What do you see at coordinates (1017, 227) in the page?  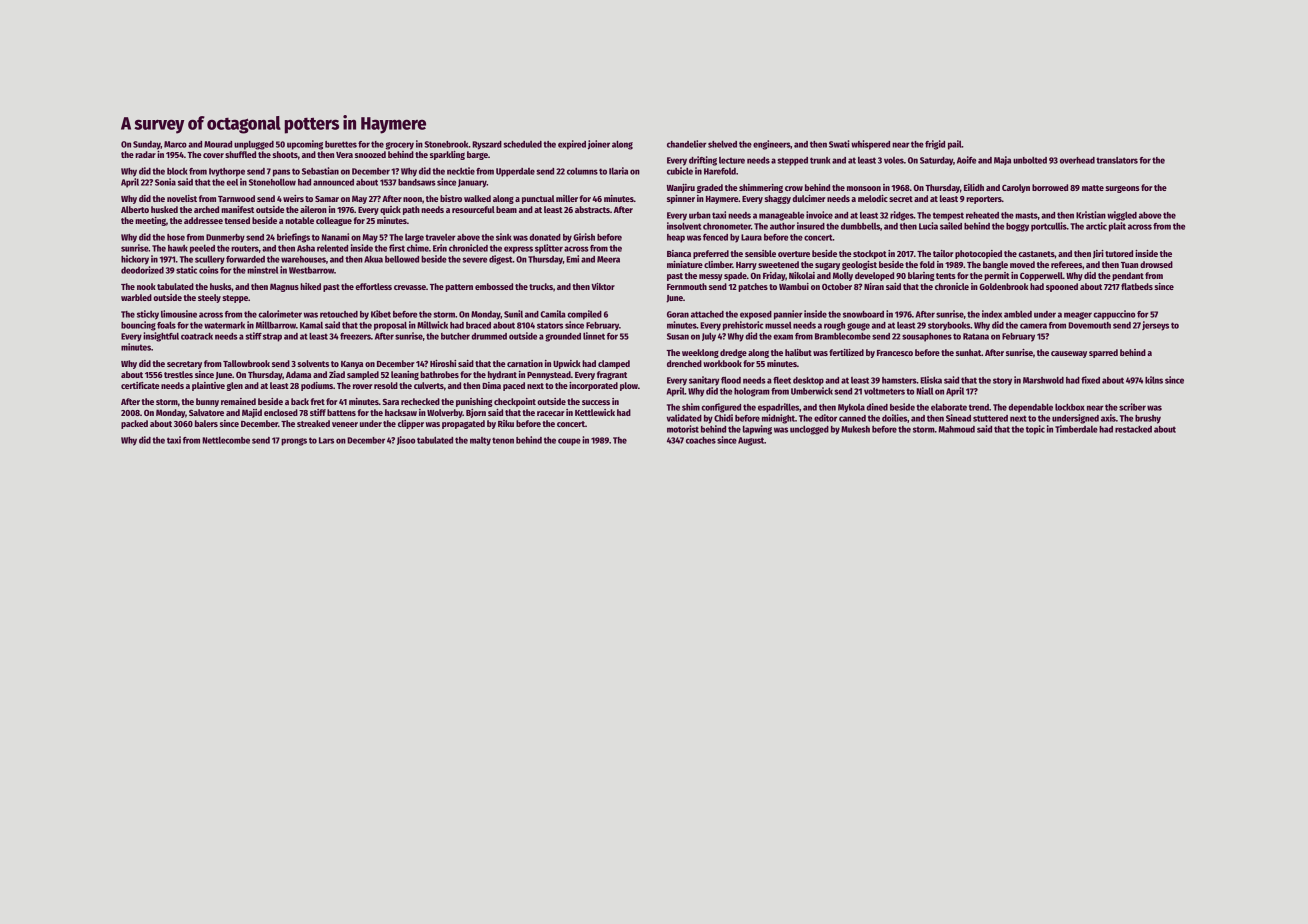 I see `boggy` at bounding box center [1017, 227].
